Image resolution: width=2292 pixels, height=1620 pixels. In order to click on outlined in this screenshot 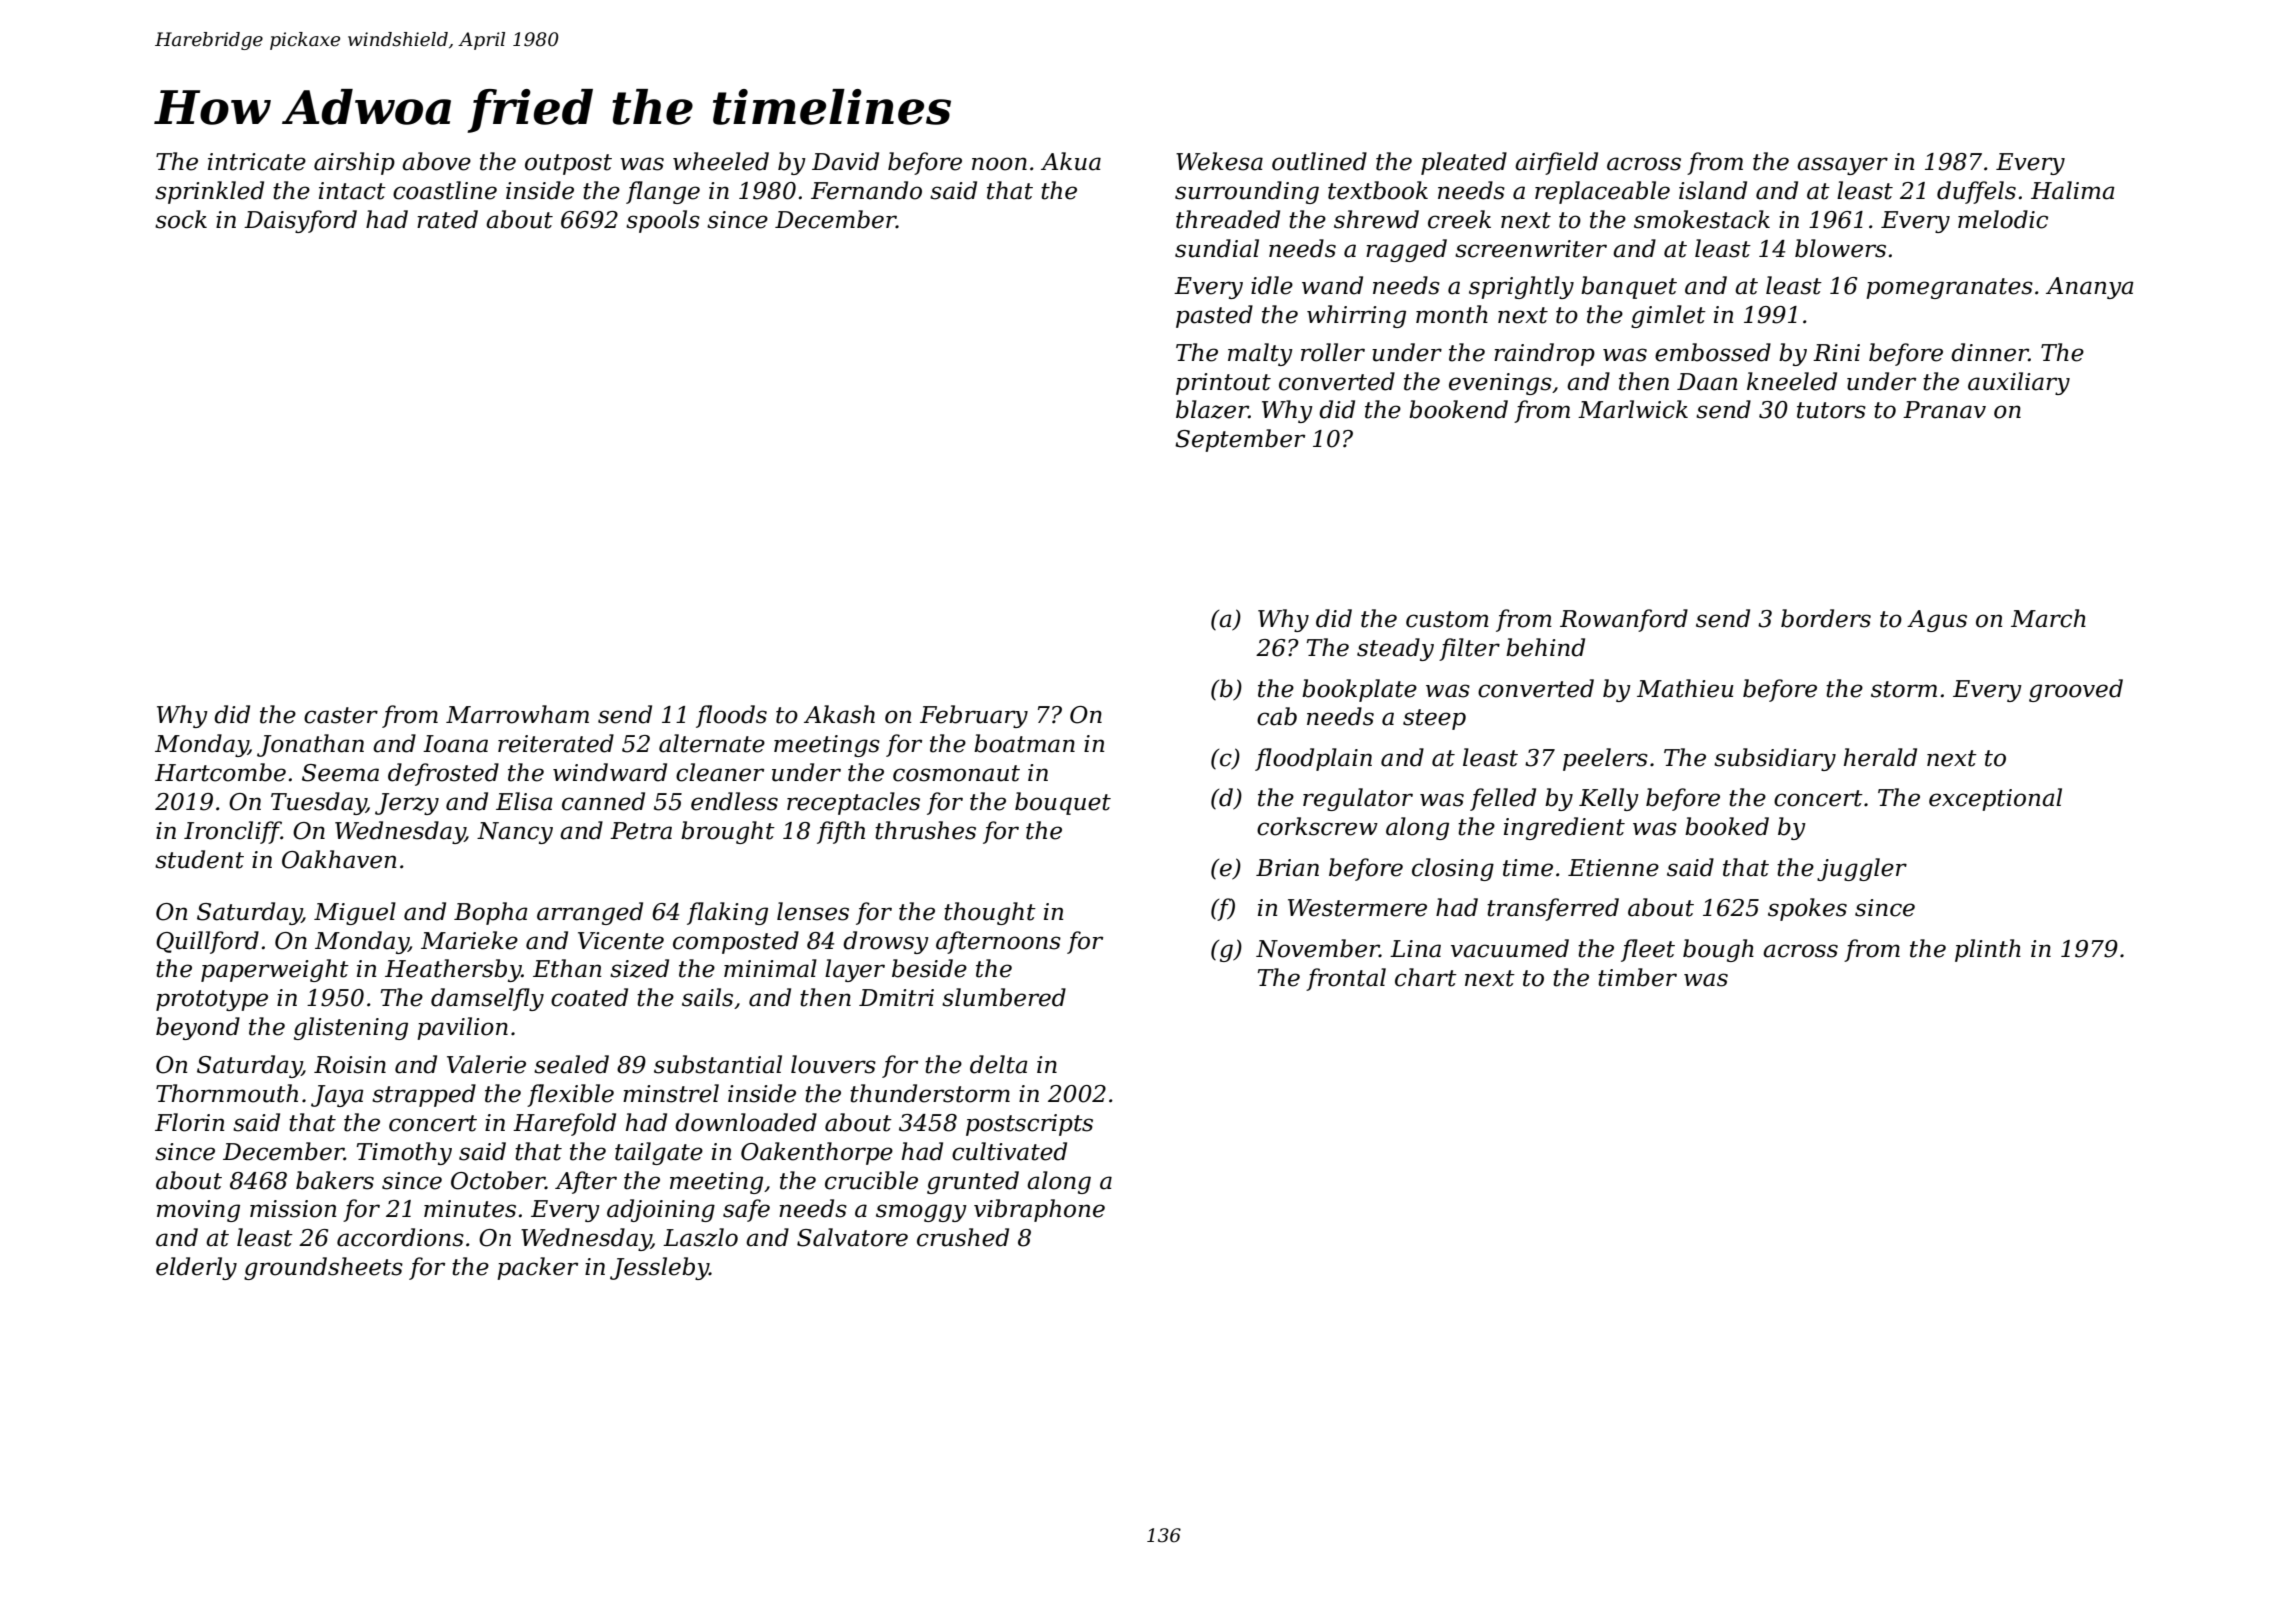, I will do `click(1319, 161)`.
